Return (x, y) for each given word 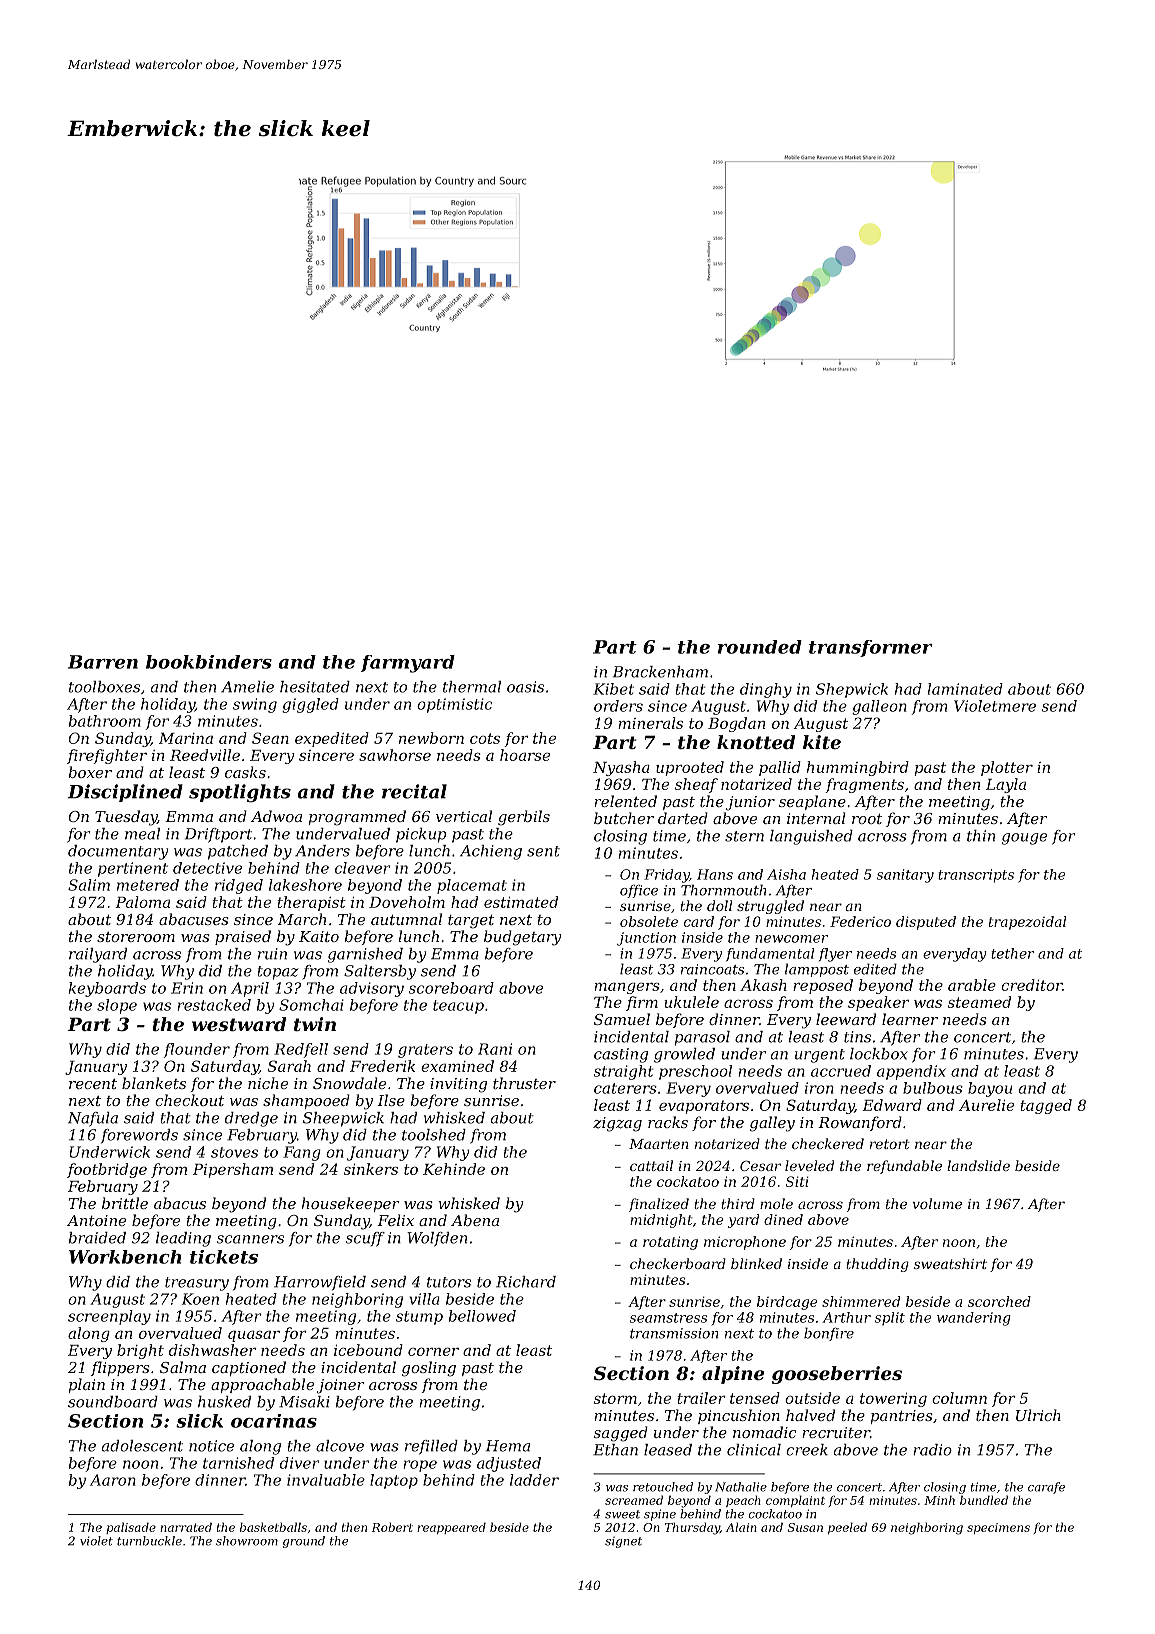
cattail (651, 1165)
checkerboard (678, 1263)
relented (626, 801)
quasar (254, 1336)
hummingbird (858, 768)
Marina (186, 738)
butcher (624, 818)
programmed (357, 818)
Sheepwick (343, 1119)
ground (304, 1542)
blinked (756, 1263)
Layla (1006, 785)
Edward (892, 1105)
